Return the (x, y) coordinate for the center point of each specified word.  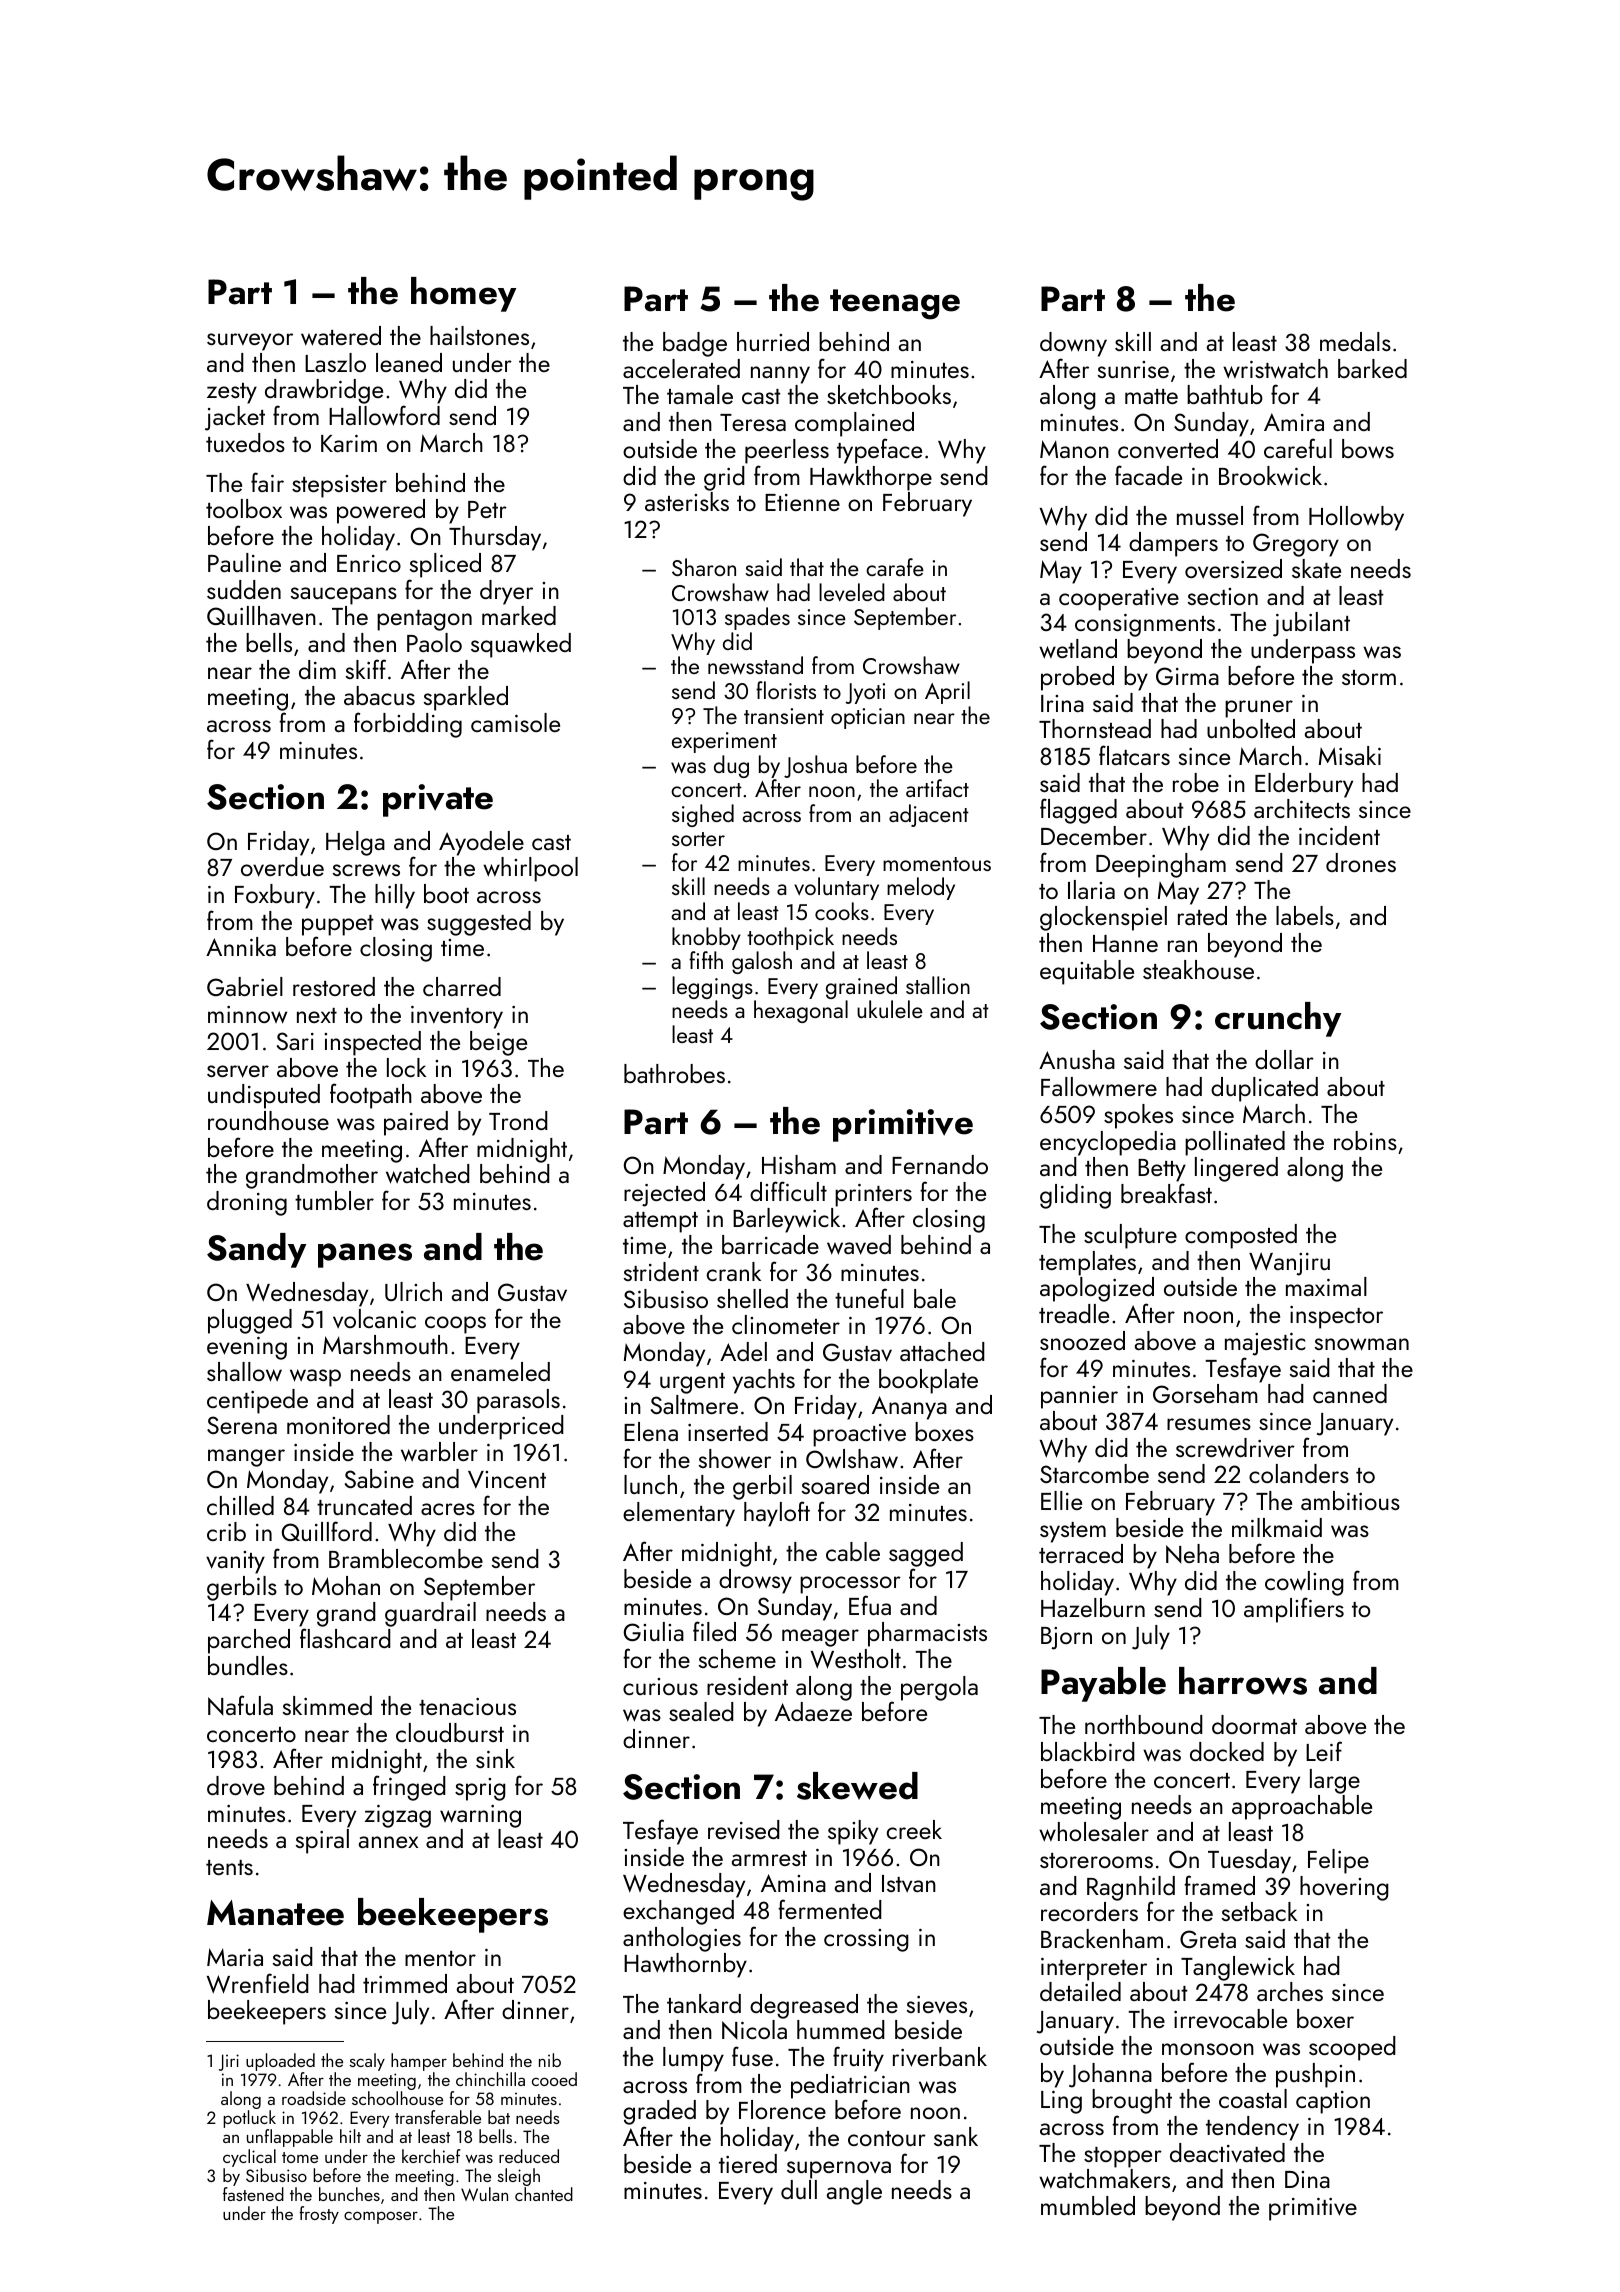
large (1335, 1781)
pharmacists (927, 1634)
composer (381, 2217)
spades (757, 618)
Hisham (799, 1164)
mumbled (1088, 2205)
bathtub (1225, 394)
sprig (480, 1789)
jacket (235, 418)
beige (498, 1043)
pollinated (1235, 1143)
